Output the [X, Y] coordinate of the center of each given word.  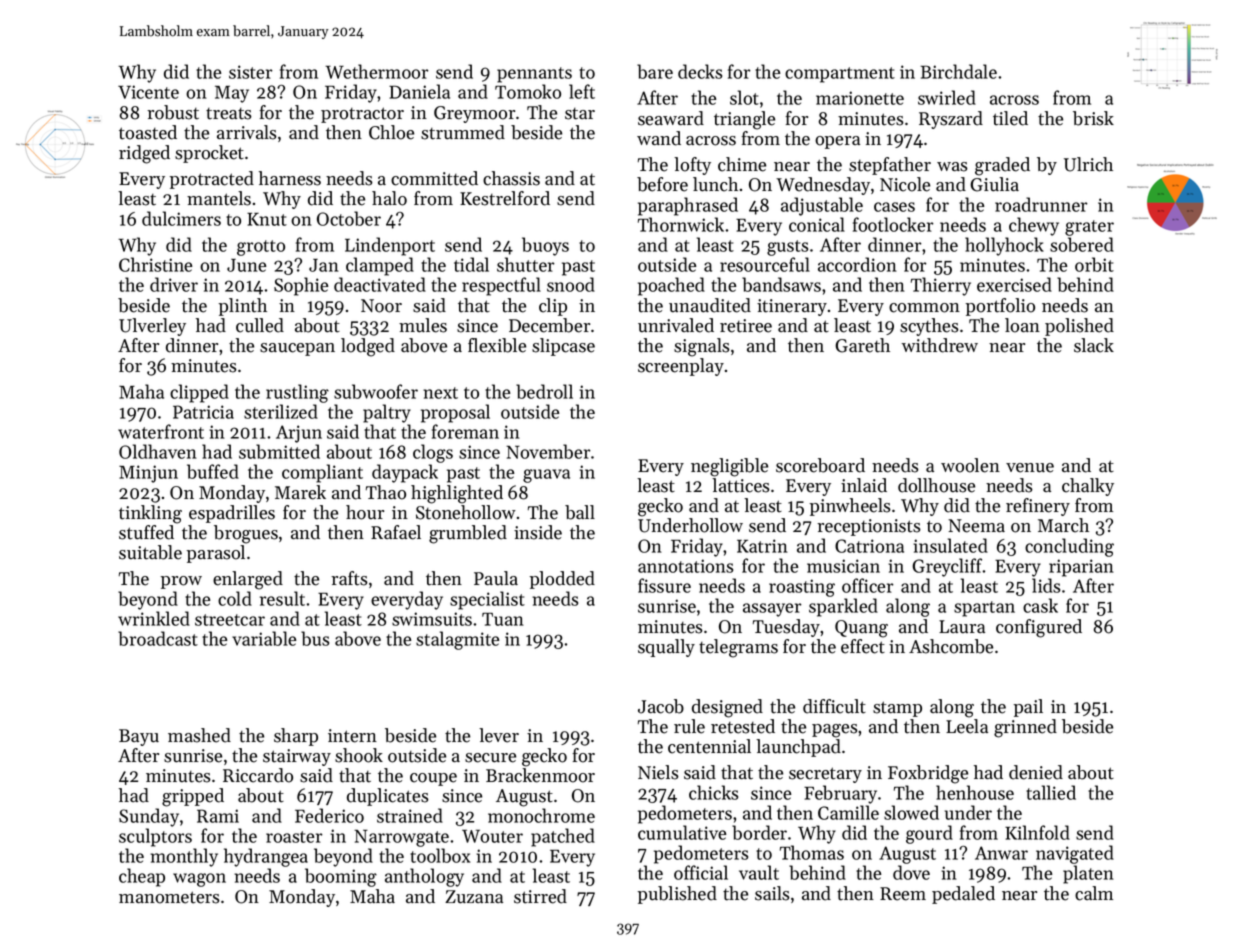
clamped [380, 266]
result [282, 598]
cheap [142, 877]
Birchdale [958, 71]
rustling [297, 393]
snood [571, 284]
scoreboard [820, 465]
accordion [857, 264]
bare [655, 71]
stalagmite [457, 640]
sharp [296, 737]
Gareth [862, 345]
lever [499, 735]
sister [251, 72]
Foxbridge [928, 774]
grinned [1025, 728]
